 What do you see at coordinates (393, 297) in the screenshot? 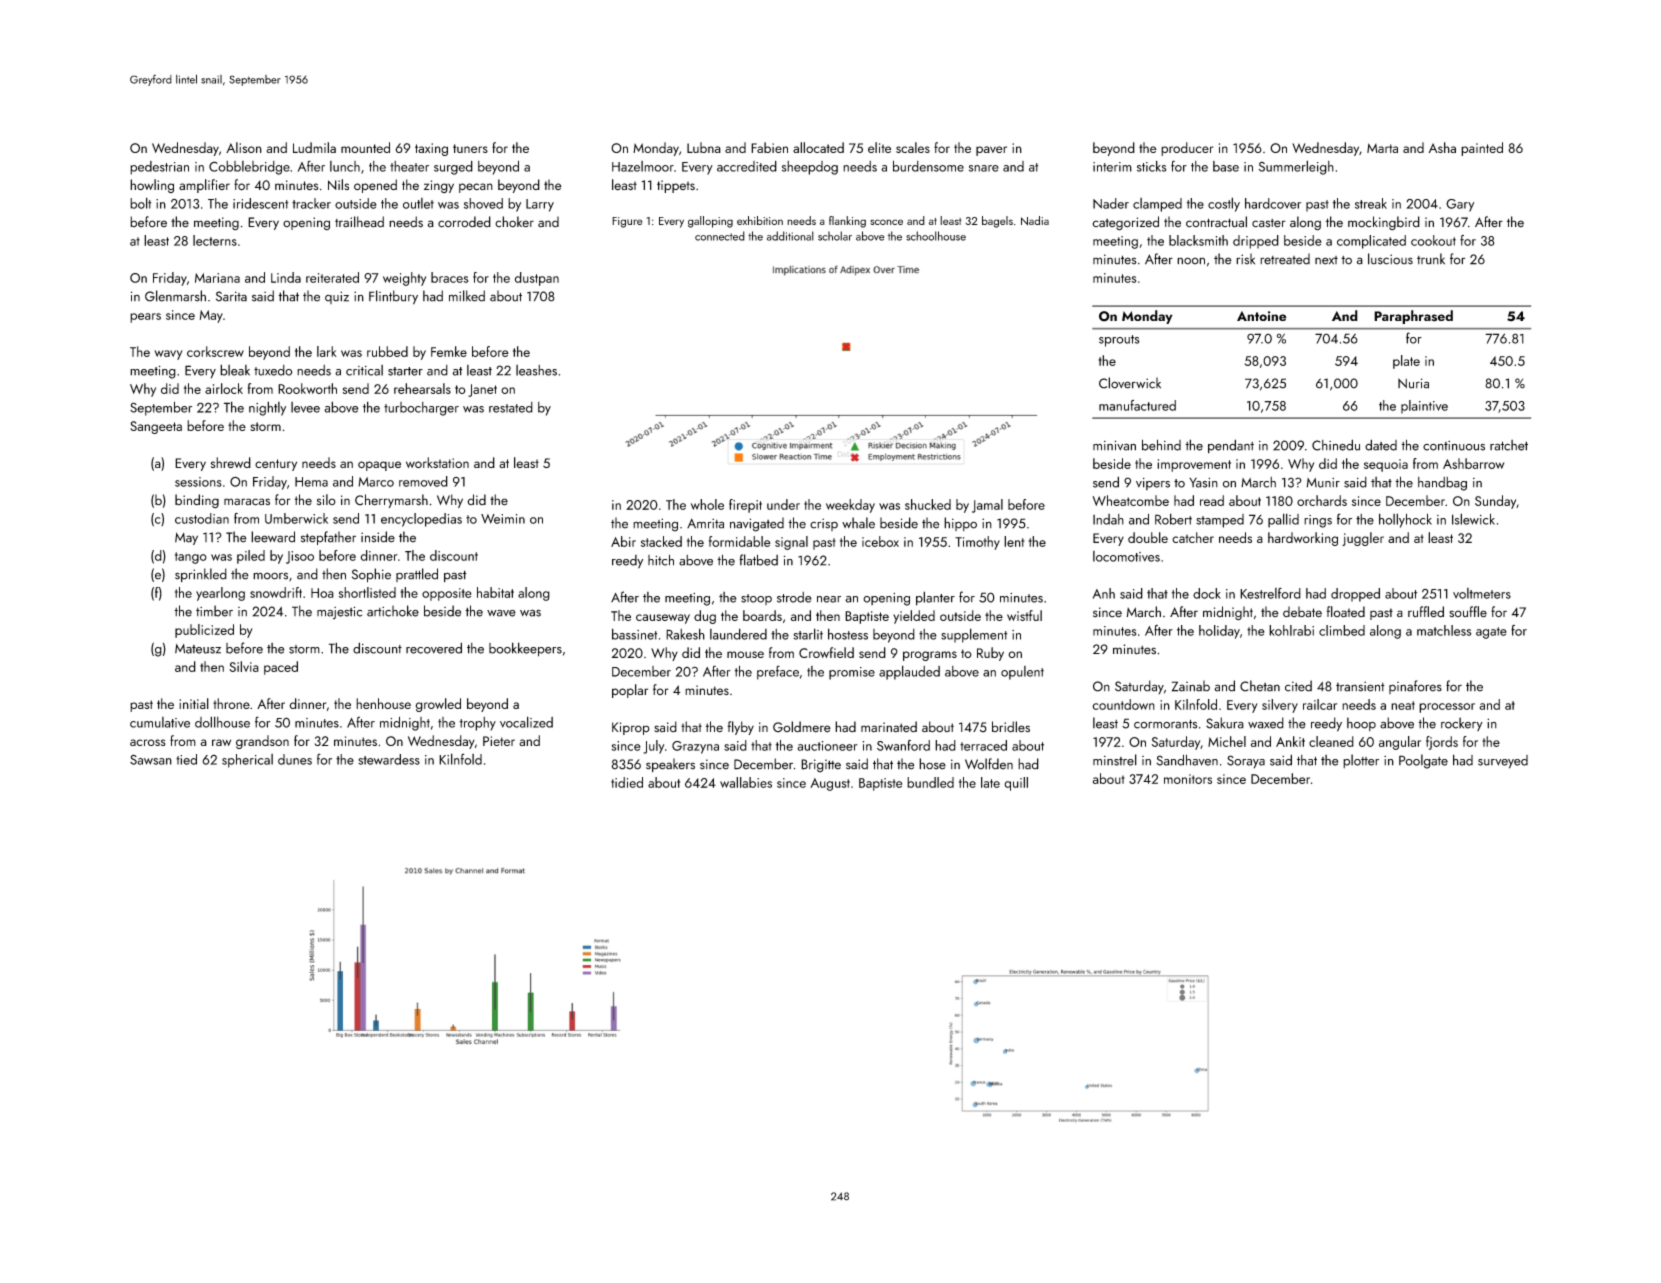
I see `Flintbury` at bounding box center [393, 297].
